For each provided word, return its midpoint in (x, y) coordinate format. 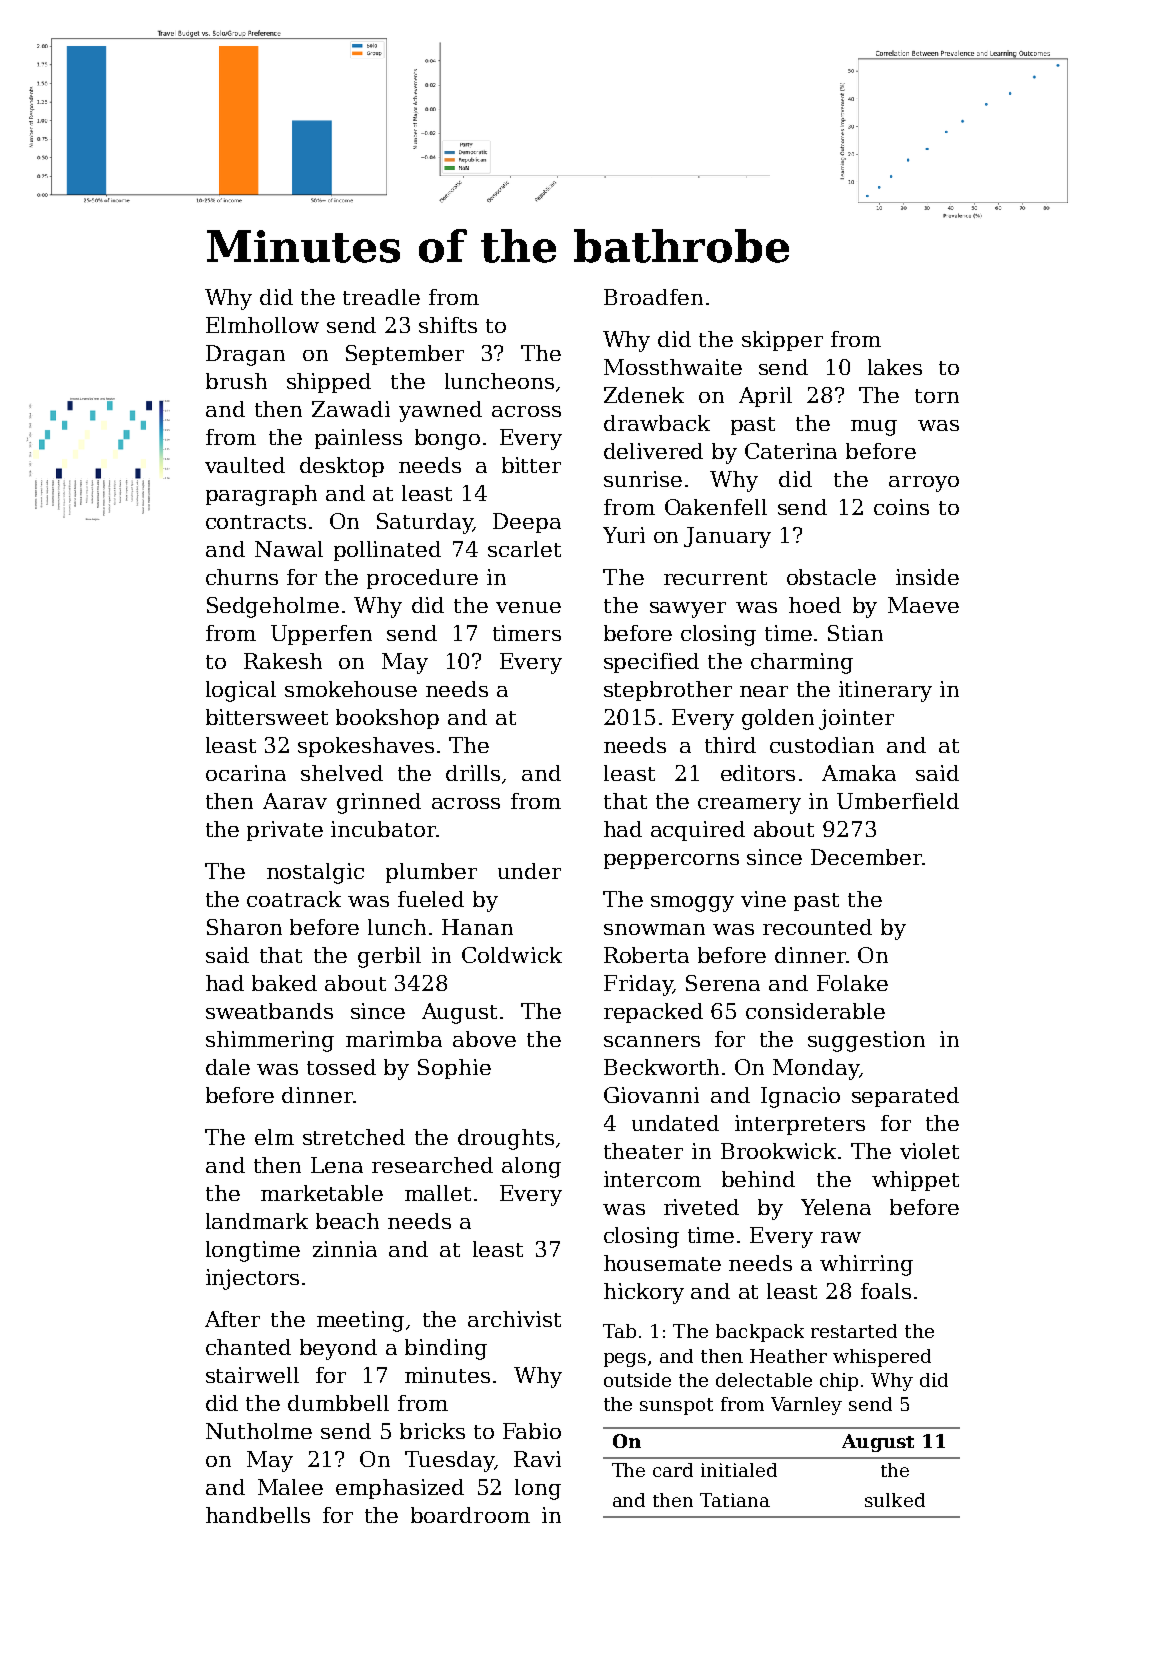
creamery (749, 806)
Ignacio (800, 1097)
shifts (448, 325)
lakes (895, 367)
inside (927, 577)
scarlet (524, 549)
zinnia (345, 1249)
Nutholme (259, 1431)
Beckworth (661, 1067)
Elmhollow (262, 325)
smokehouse (351, 689)
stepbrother (668, 691)
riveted (701, 1207)
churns (242, 577)
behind (758, 1179)
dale (228, 1067)
